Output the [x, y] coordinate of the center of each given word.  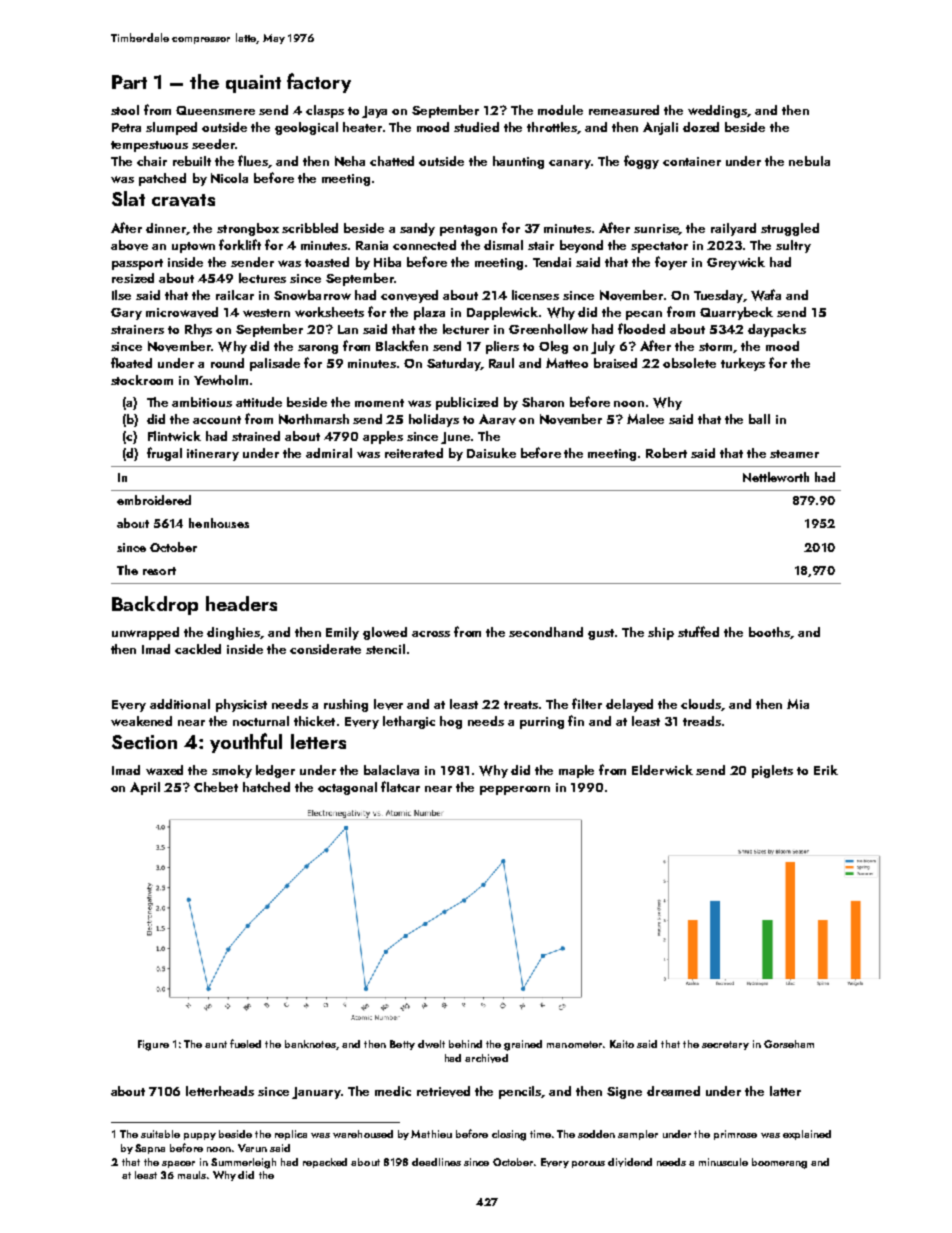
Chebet [216, 787]
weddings [717, 111]
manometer [574, 1044]
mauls [192, 1175]
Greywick [736, 263]
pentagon [468, 230]
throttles [552, 128]
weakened [141, 721]
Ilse [121, 295]
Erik [826, 770]
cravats [183, 200]
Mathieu [431, 1134]
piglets [772, 771]
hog [451, 722]
